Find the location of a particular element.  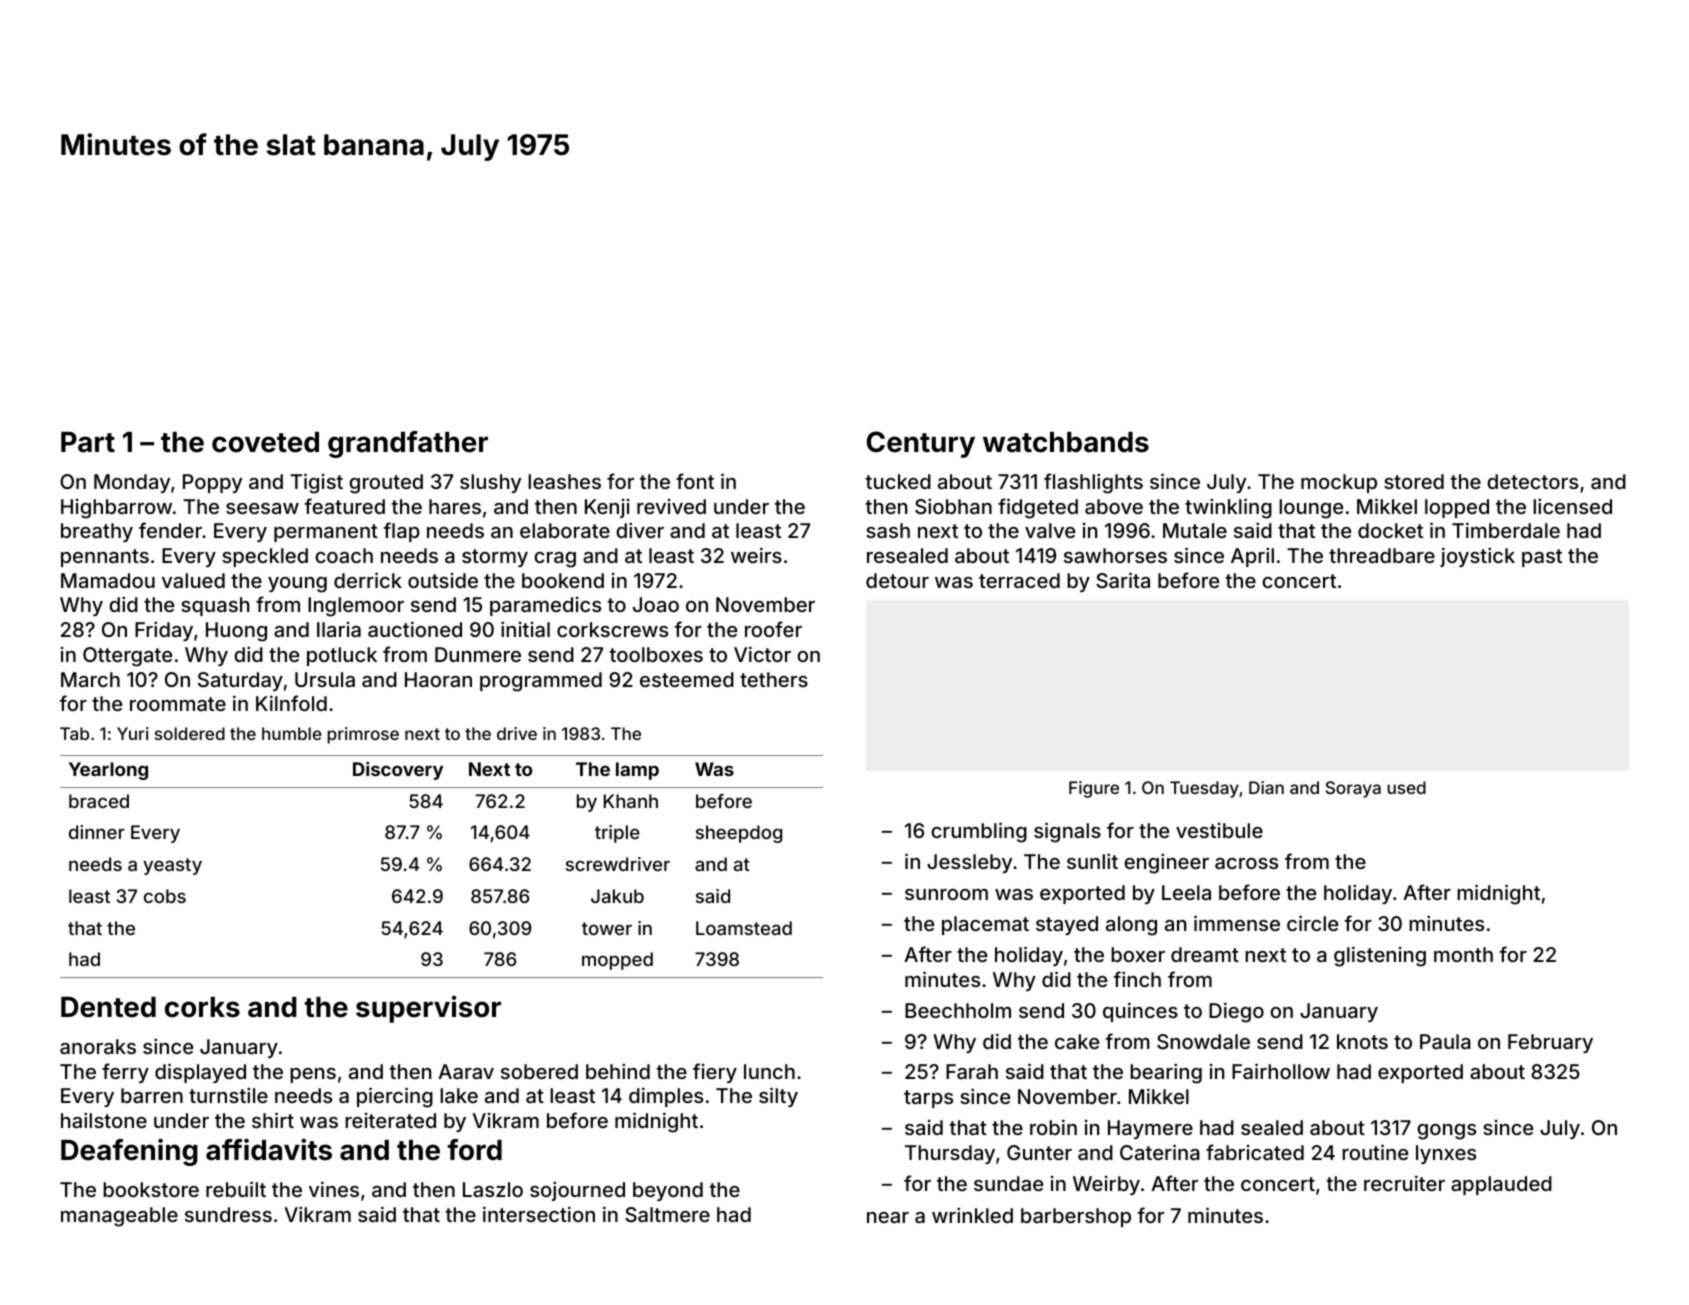

mockup is located at coordinates (1339, 483).
